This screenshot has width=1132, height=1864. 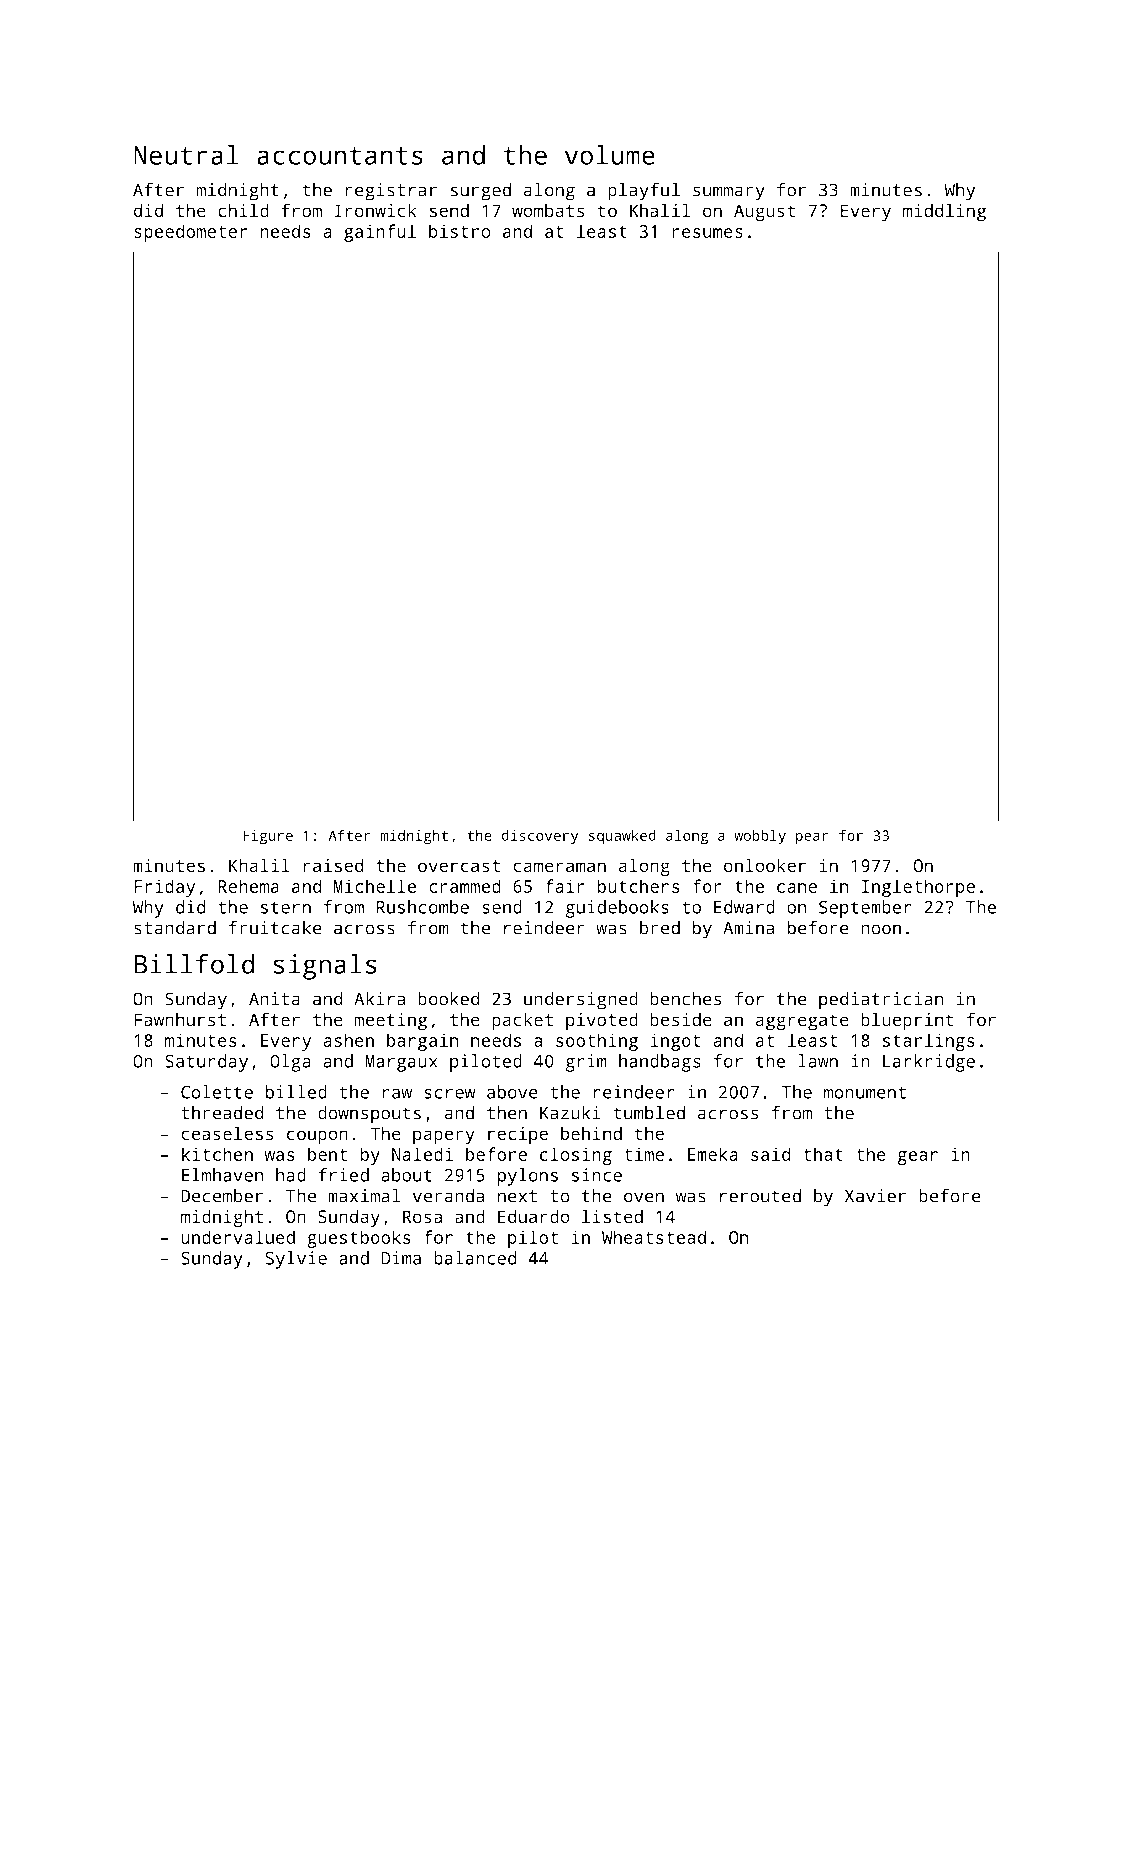 I want to click on Anita, so click(x=274, y=999).
